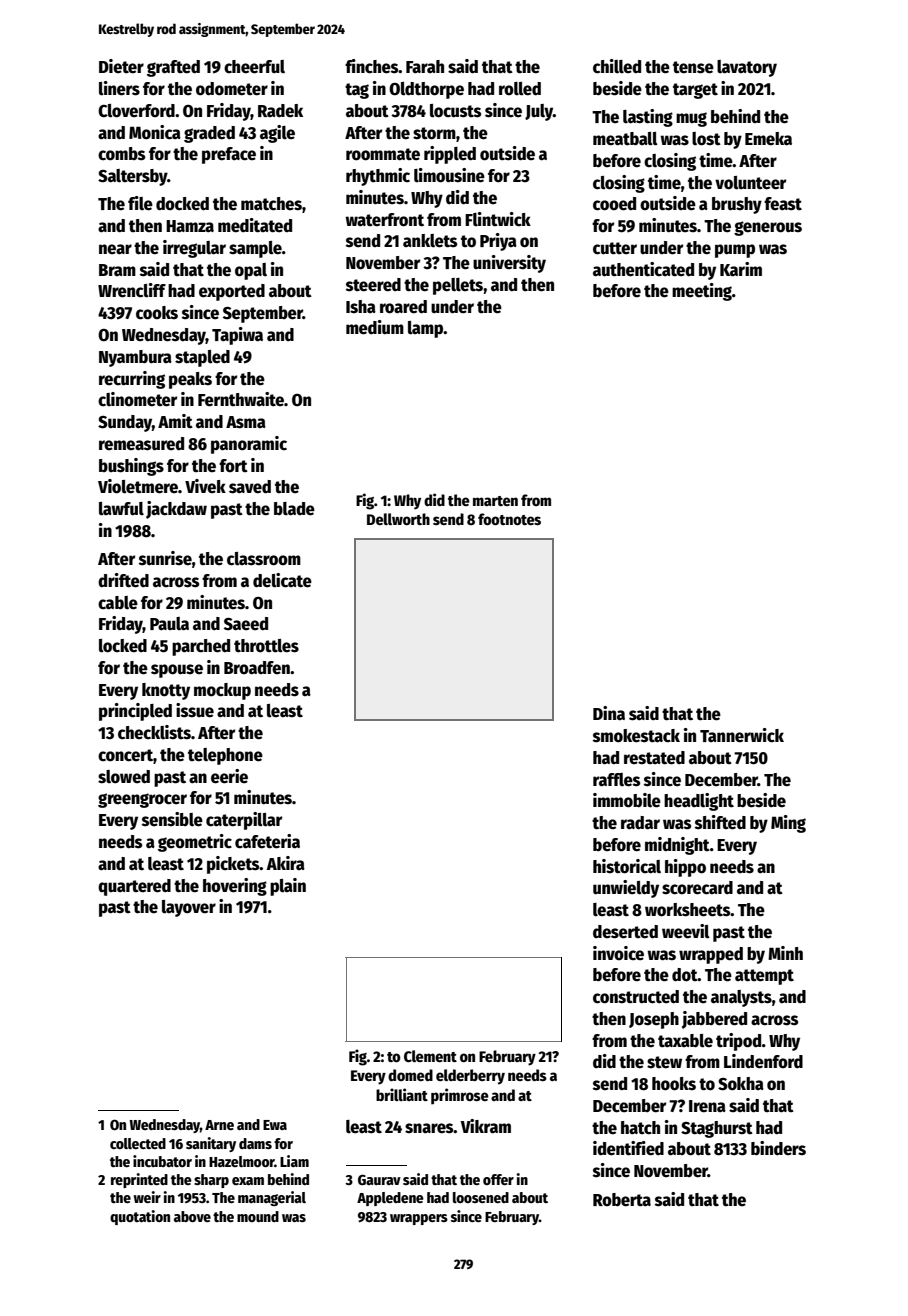 This document has height=1316, width=908. I want to click on Vikram, so click(485, 1126).
